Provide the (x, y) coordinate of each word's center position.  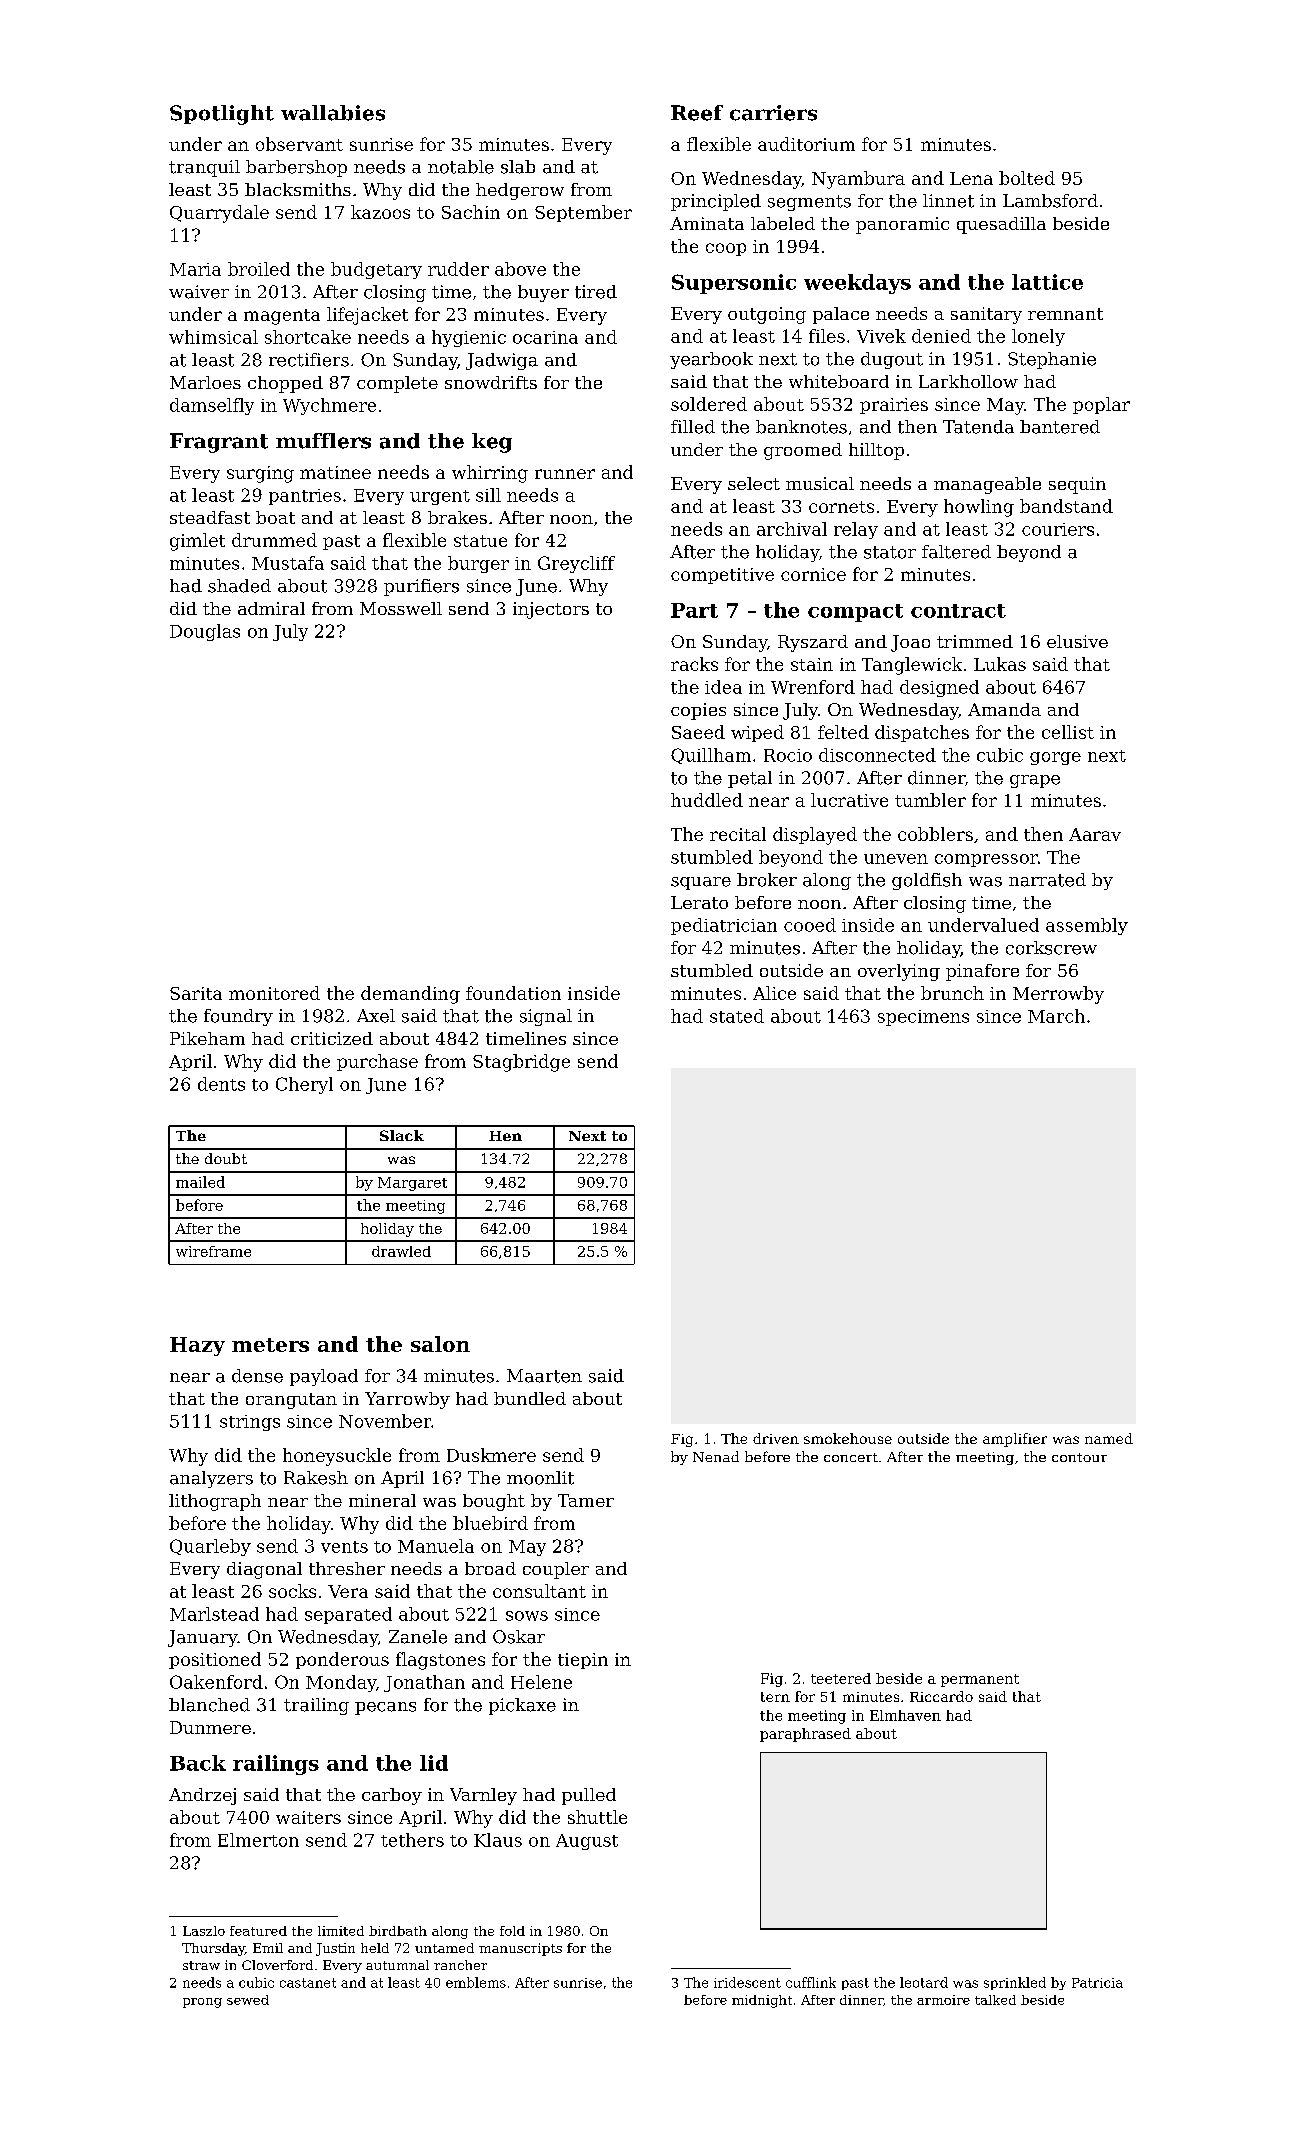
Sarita (196, 993)
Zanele (418, 1637)
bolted (1027, 178)
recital (738, 834)
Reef (697, 113)
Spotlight (222, 115)
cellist (1068, 732)
